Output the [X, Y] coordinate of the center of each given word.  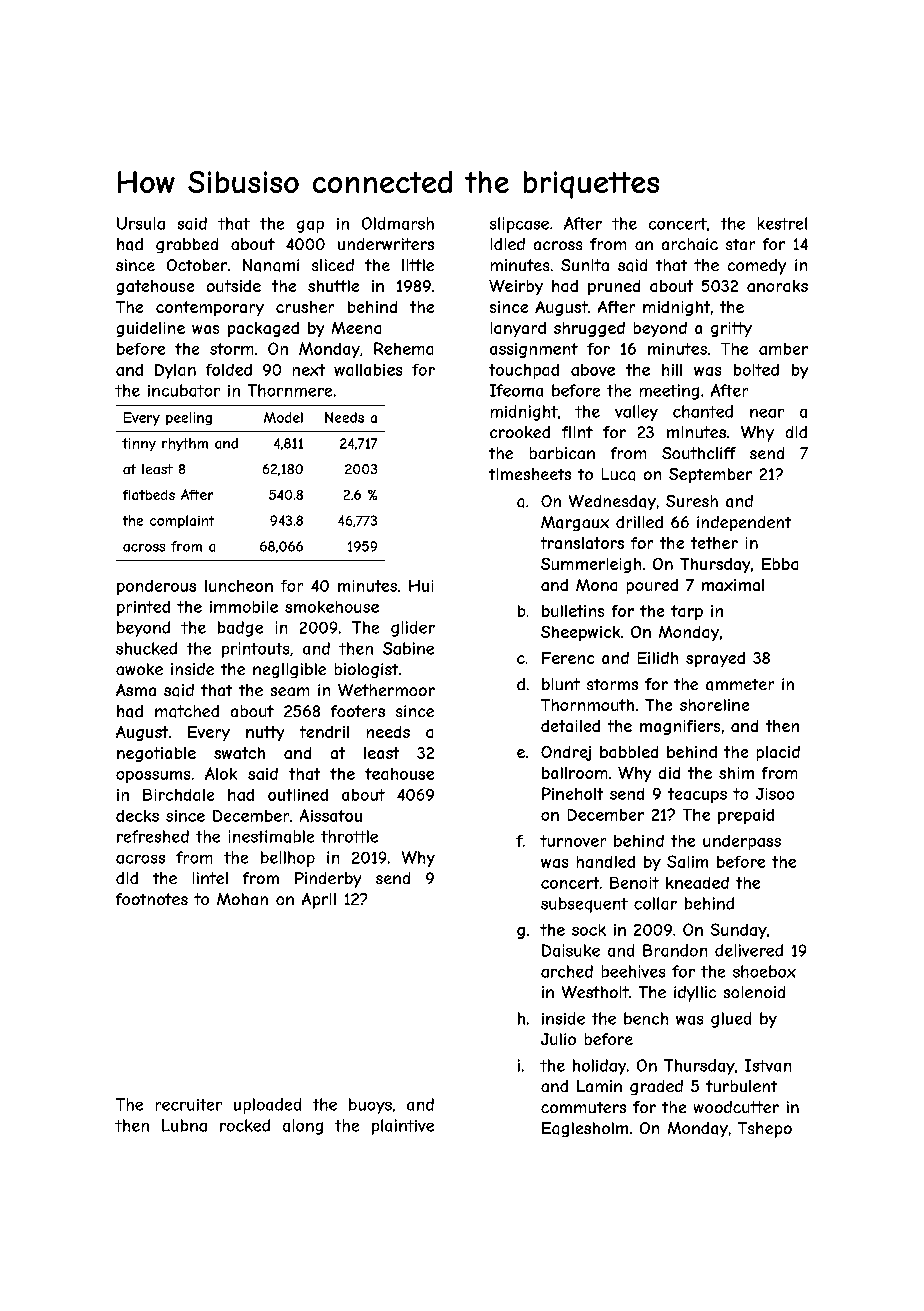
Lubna [184, 1125]
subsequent [584, 905]
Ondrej [566, 753]
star [740, 244]
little [418, 265]
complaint [182, 521]
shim [736, 773]
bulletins [573, 611]
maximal [733, 585]
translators [582, 543]
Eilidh [658, 658]
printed [143, 608]
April [319, 901]
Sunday [739, 931]
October [197, 265]
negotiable [156, 754]
